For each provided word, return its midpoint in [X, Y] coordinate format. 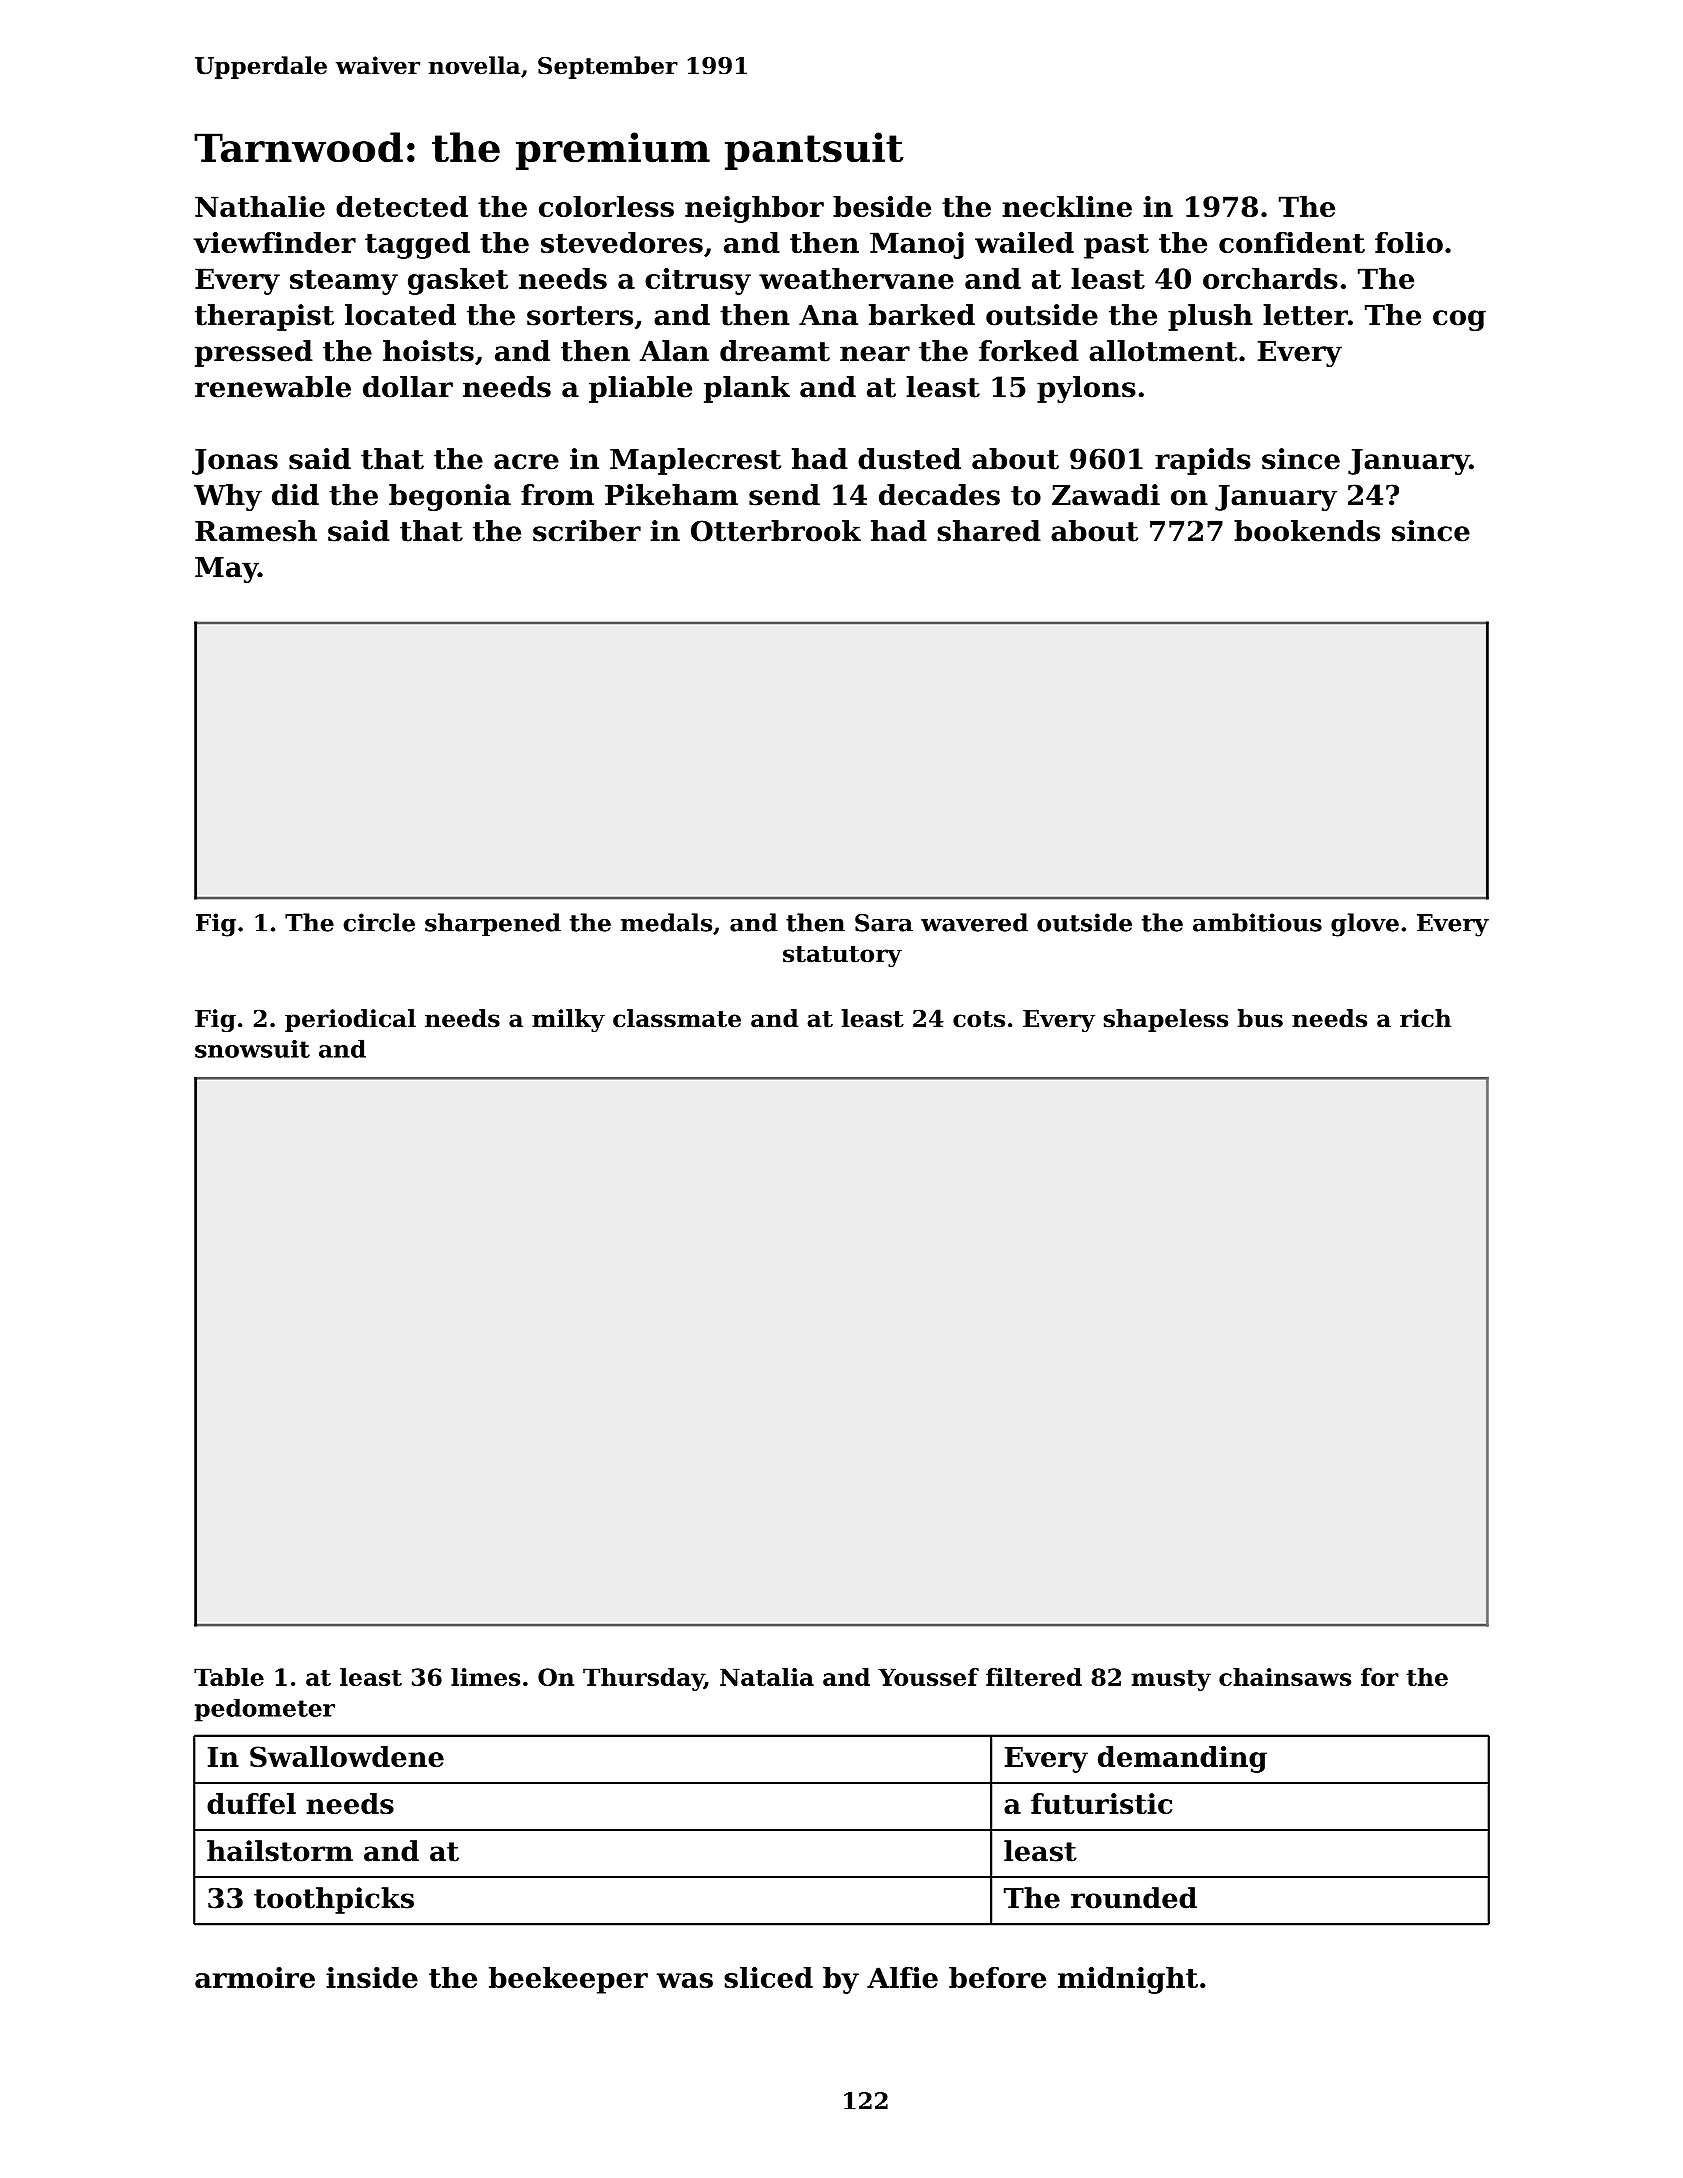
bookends [1307, 531]
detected [402, 206]
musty [1171, 1680]
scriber [587, 531]
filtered [1034, 1677]
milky [568, 1020]
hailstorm [280, 1851]
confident [1292, 242]
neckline [1067, 206]
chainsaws [1285, 1677]
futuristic [1101, 1803]
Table [229, 1677]
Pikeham [671, 495]
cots [979, 1019]
